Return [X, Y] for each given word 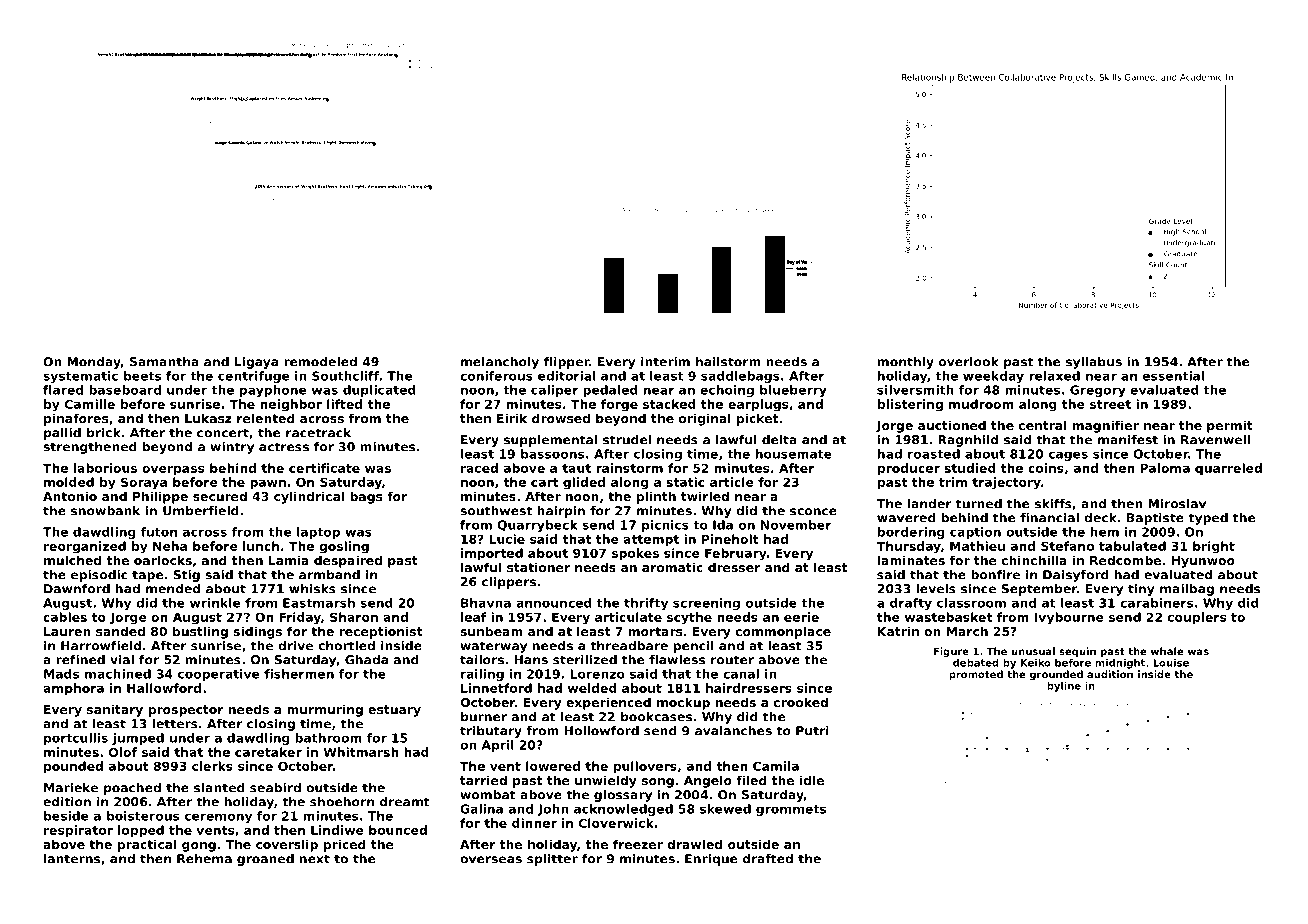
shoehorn [342, 802]
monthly [906, 363]
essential [1173, 376]
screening [706, 604]
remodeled [320, 362]
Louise [1171, 663]
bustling [200, 632]
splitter [552, 860]
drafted [768, 859]
